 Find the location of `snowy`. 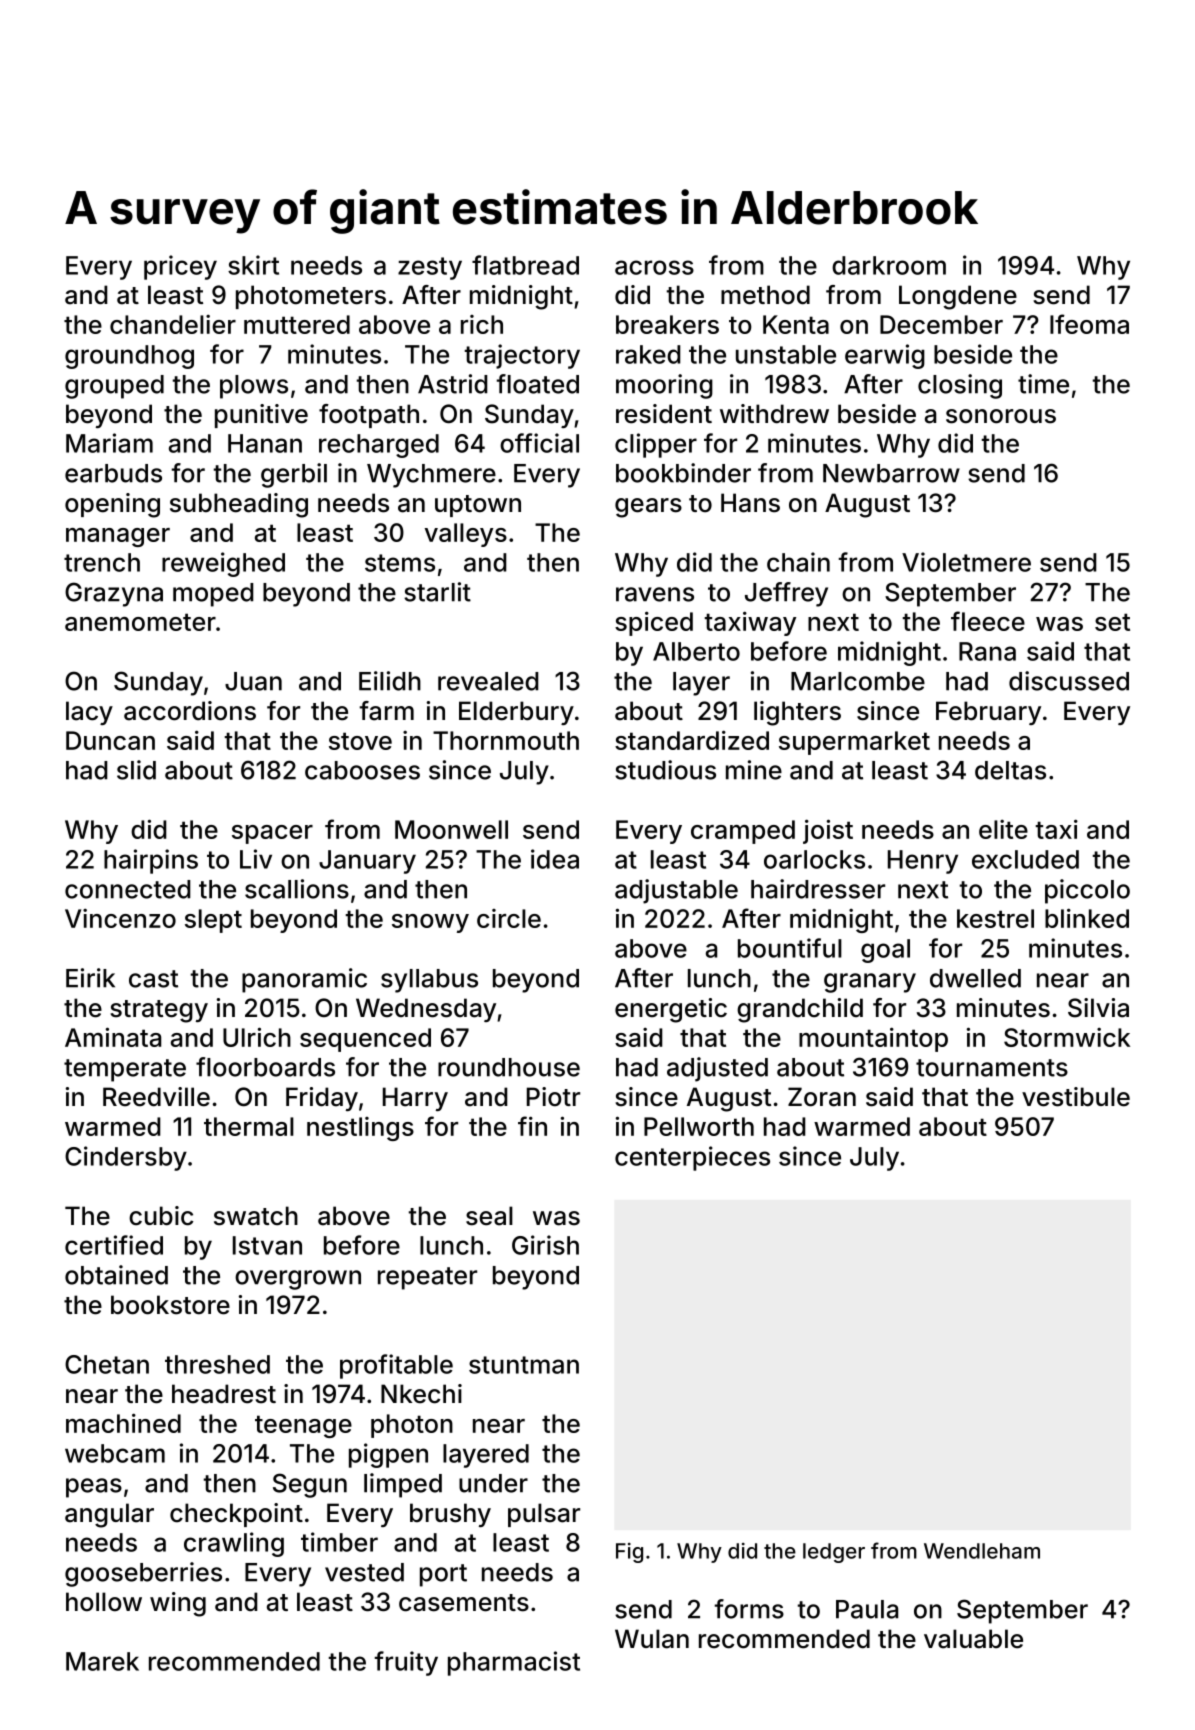

snowy is located at coordinates (430, 923).
